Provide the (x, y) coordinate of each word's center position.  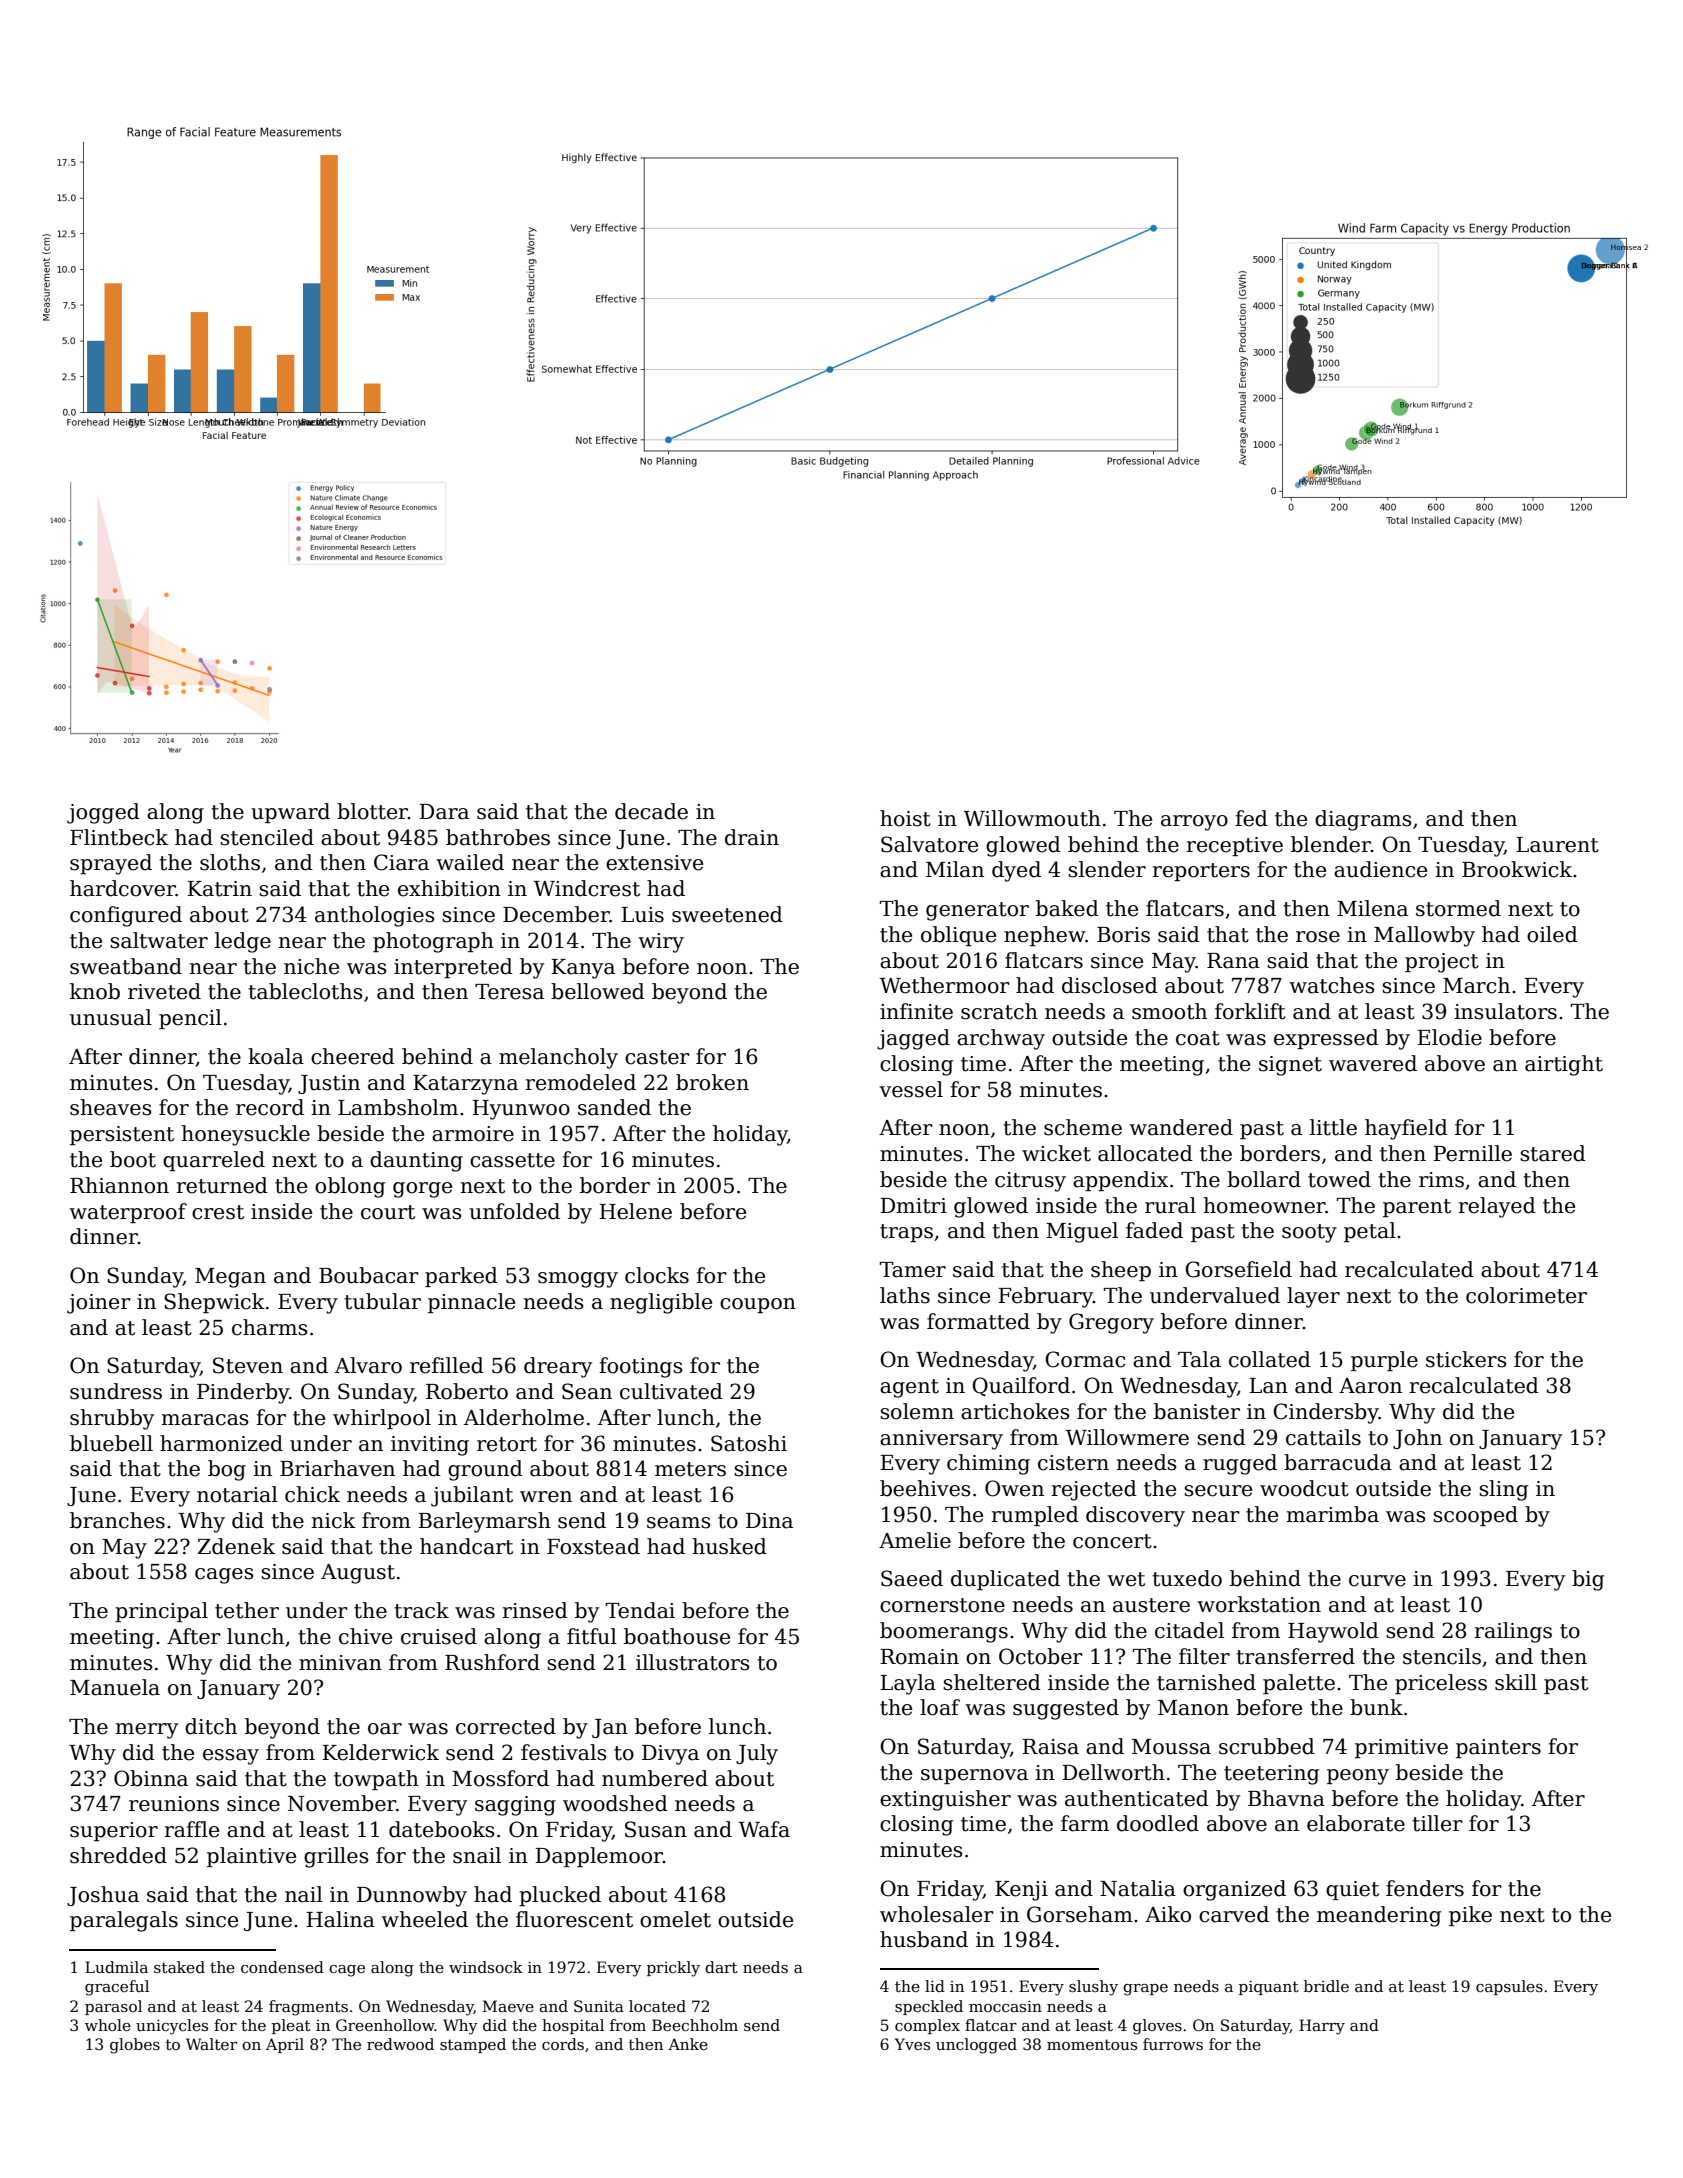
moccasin (1005, 2006)
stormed (1458, 908)
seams (678, 1523)
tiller (1437, 1823)
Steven (248, 1365)
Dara (444, 812)
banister (1197, 1411)
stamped (473, 2045)
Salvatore (929, 844)
